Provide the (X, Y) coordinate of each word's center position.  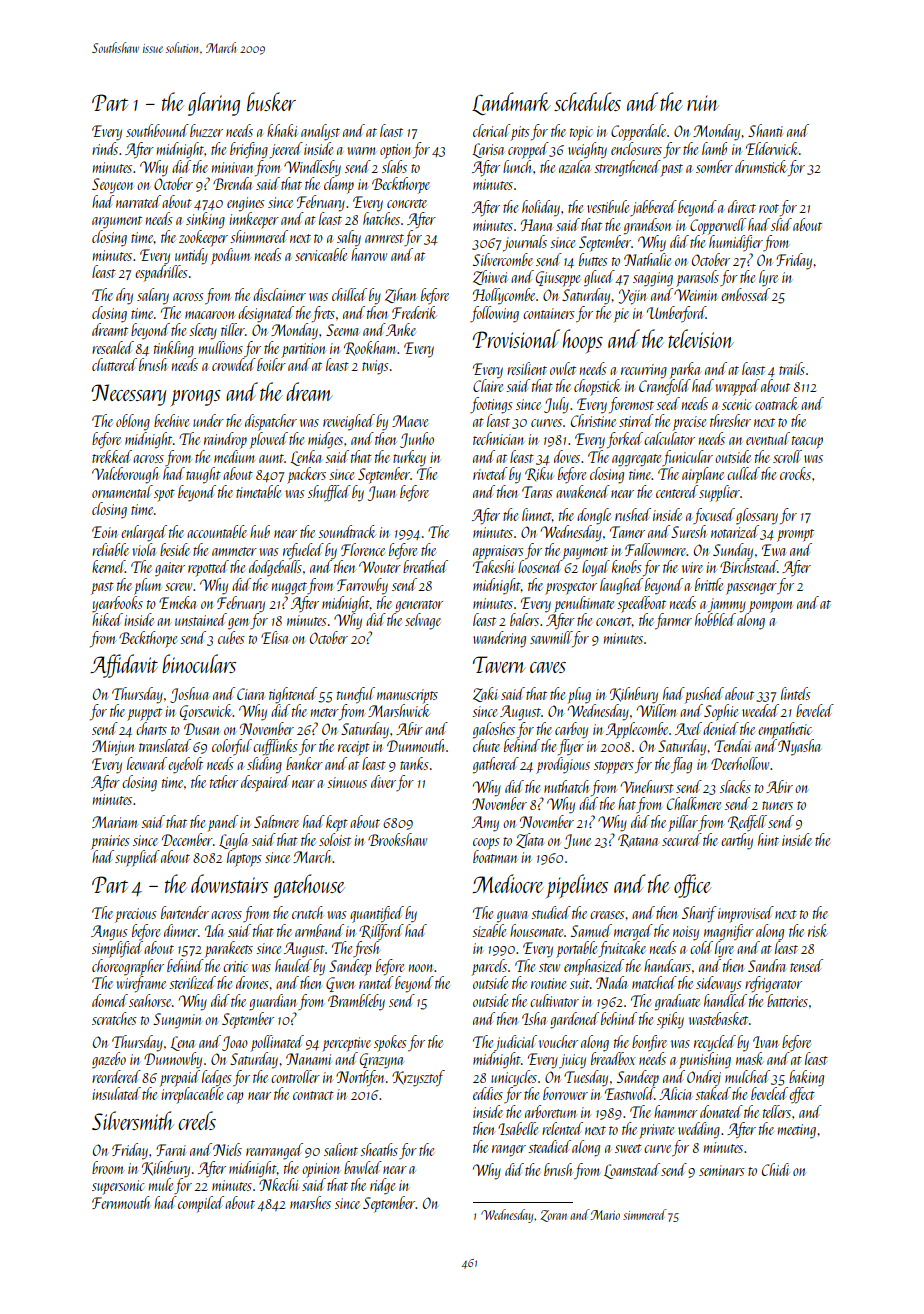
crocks (795, 473)
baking (806, 1078)
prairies (110, 842)
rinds (105, 148)
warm (361, 151)
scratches (114, 1018)
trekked (112, 456)
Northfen (360, 1078)
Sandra (766, 965)
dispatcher (271, 422)
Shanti (765, 130)
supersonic (118, 1187)
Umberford (676, 314)
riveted (490, 473)
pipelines (577, 886)
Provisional (516, 338)
